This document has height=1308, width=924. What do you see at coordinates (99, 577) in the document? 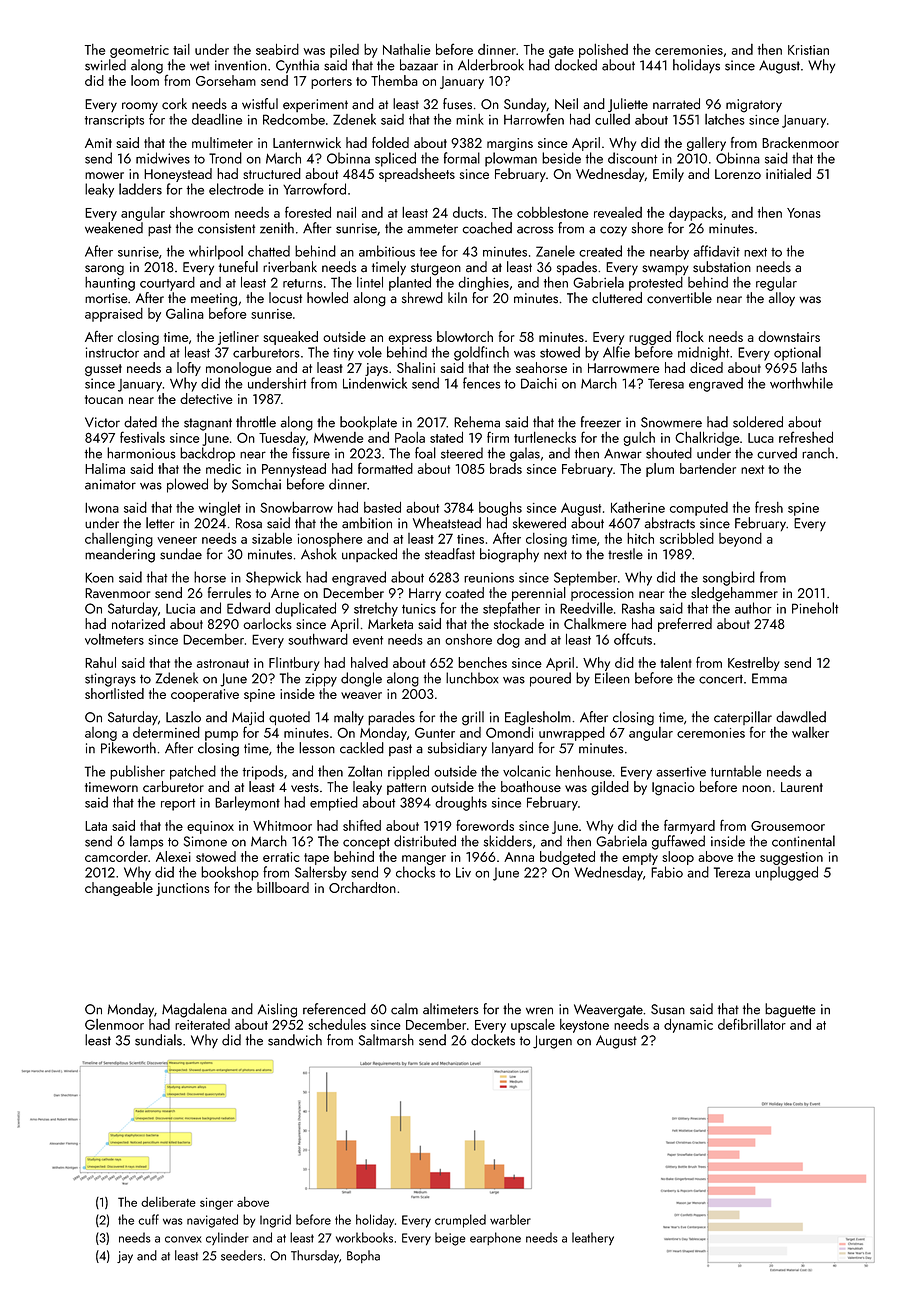
I see `Koen` at bounding box center [99, 577].
